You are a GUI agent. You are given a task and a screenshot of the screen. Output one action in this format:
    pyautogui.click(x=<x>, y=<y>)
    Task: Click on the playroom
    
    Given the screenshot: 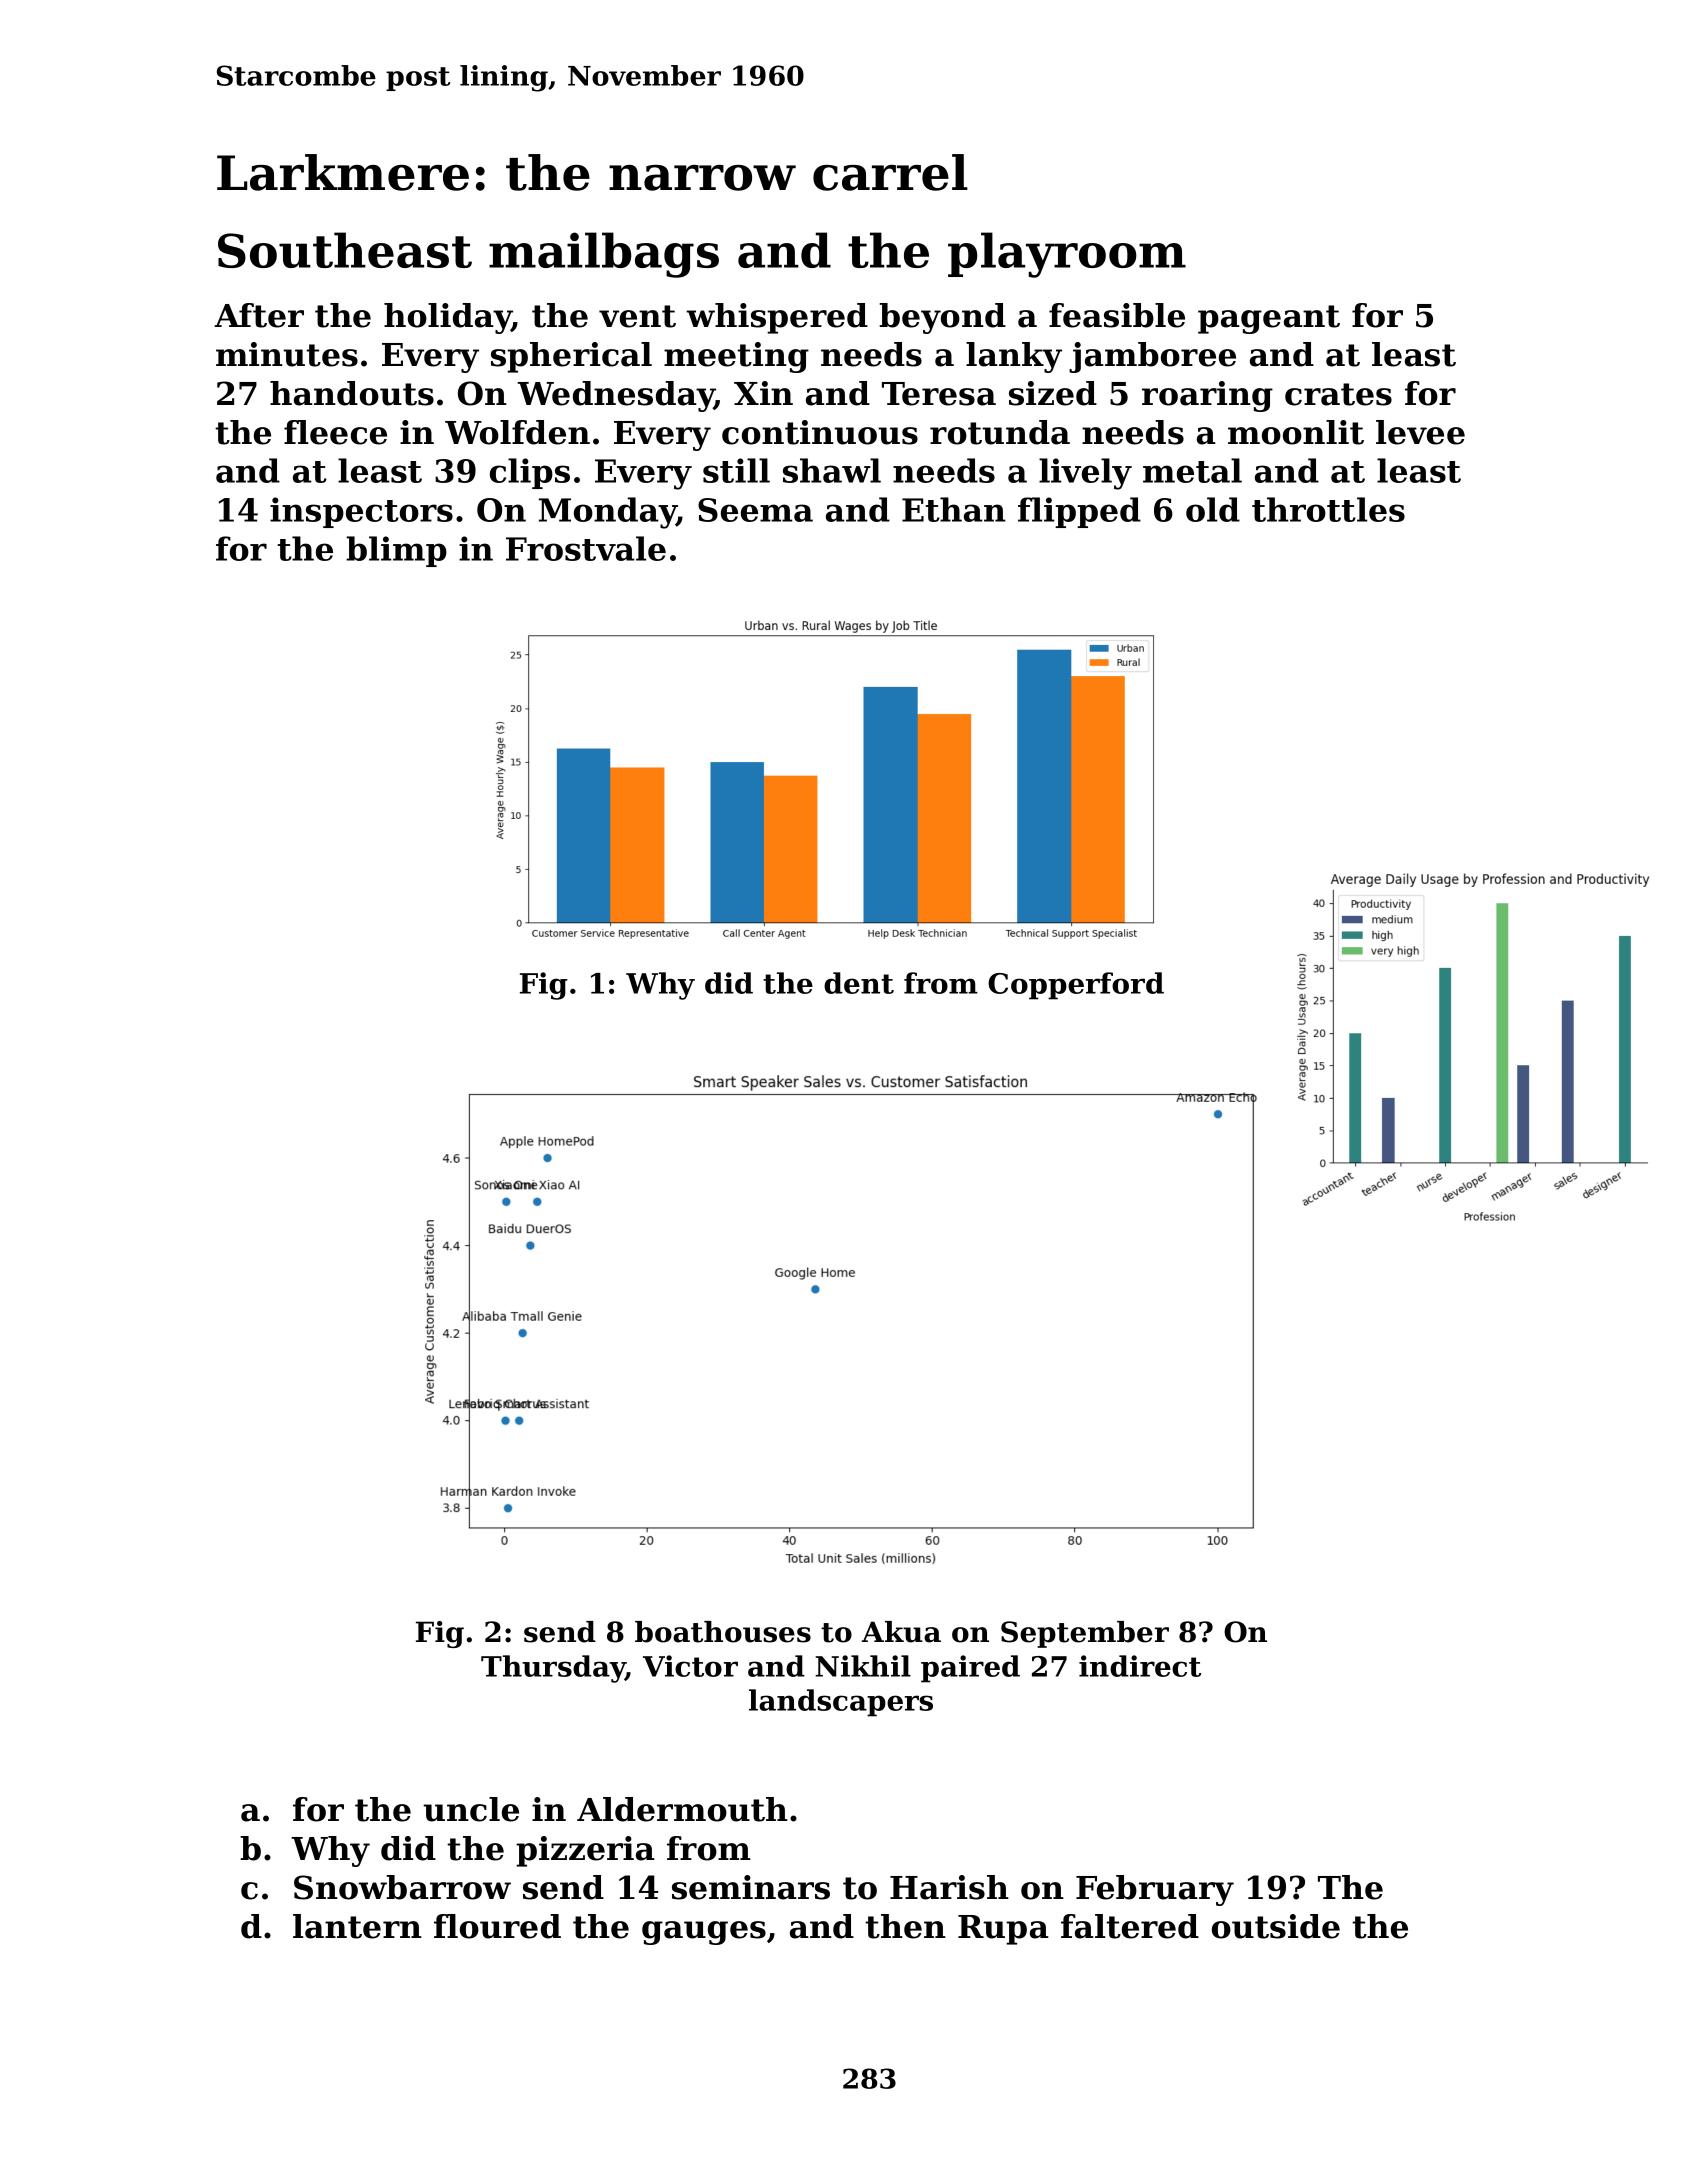 What is the action you would take?
    pyautogui.click(x=1067, y=255)
